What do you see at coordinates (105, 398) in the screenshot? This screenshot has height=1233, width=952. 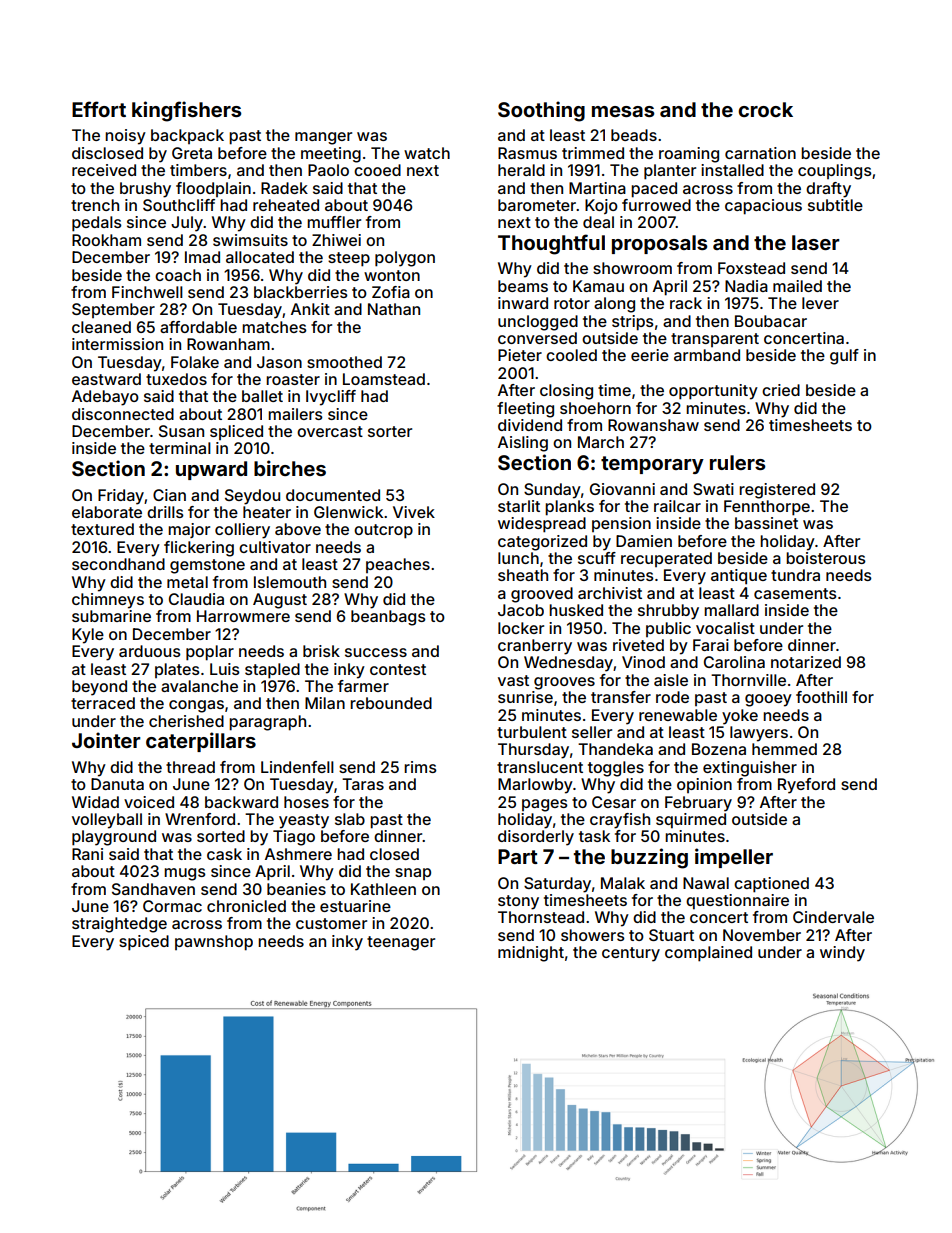 I see `Adebayo` at bounding box center [105, 398].
